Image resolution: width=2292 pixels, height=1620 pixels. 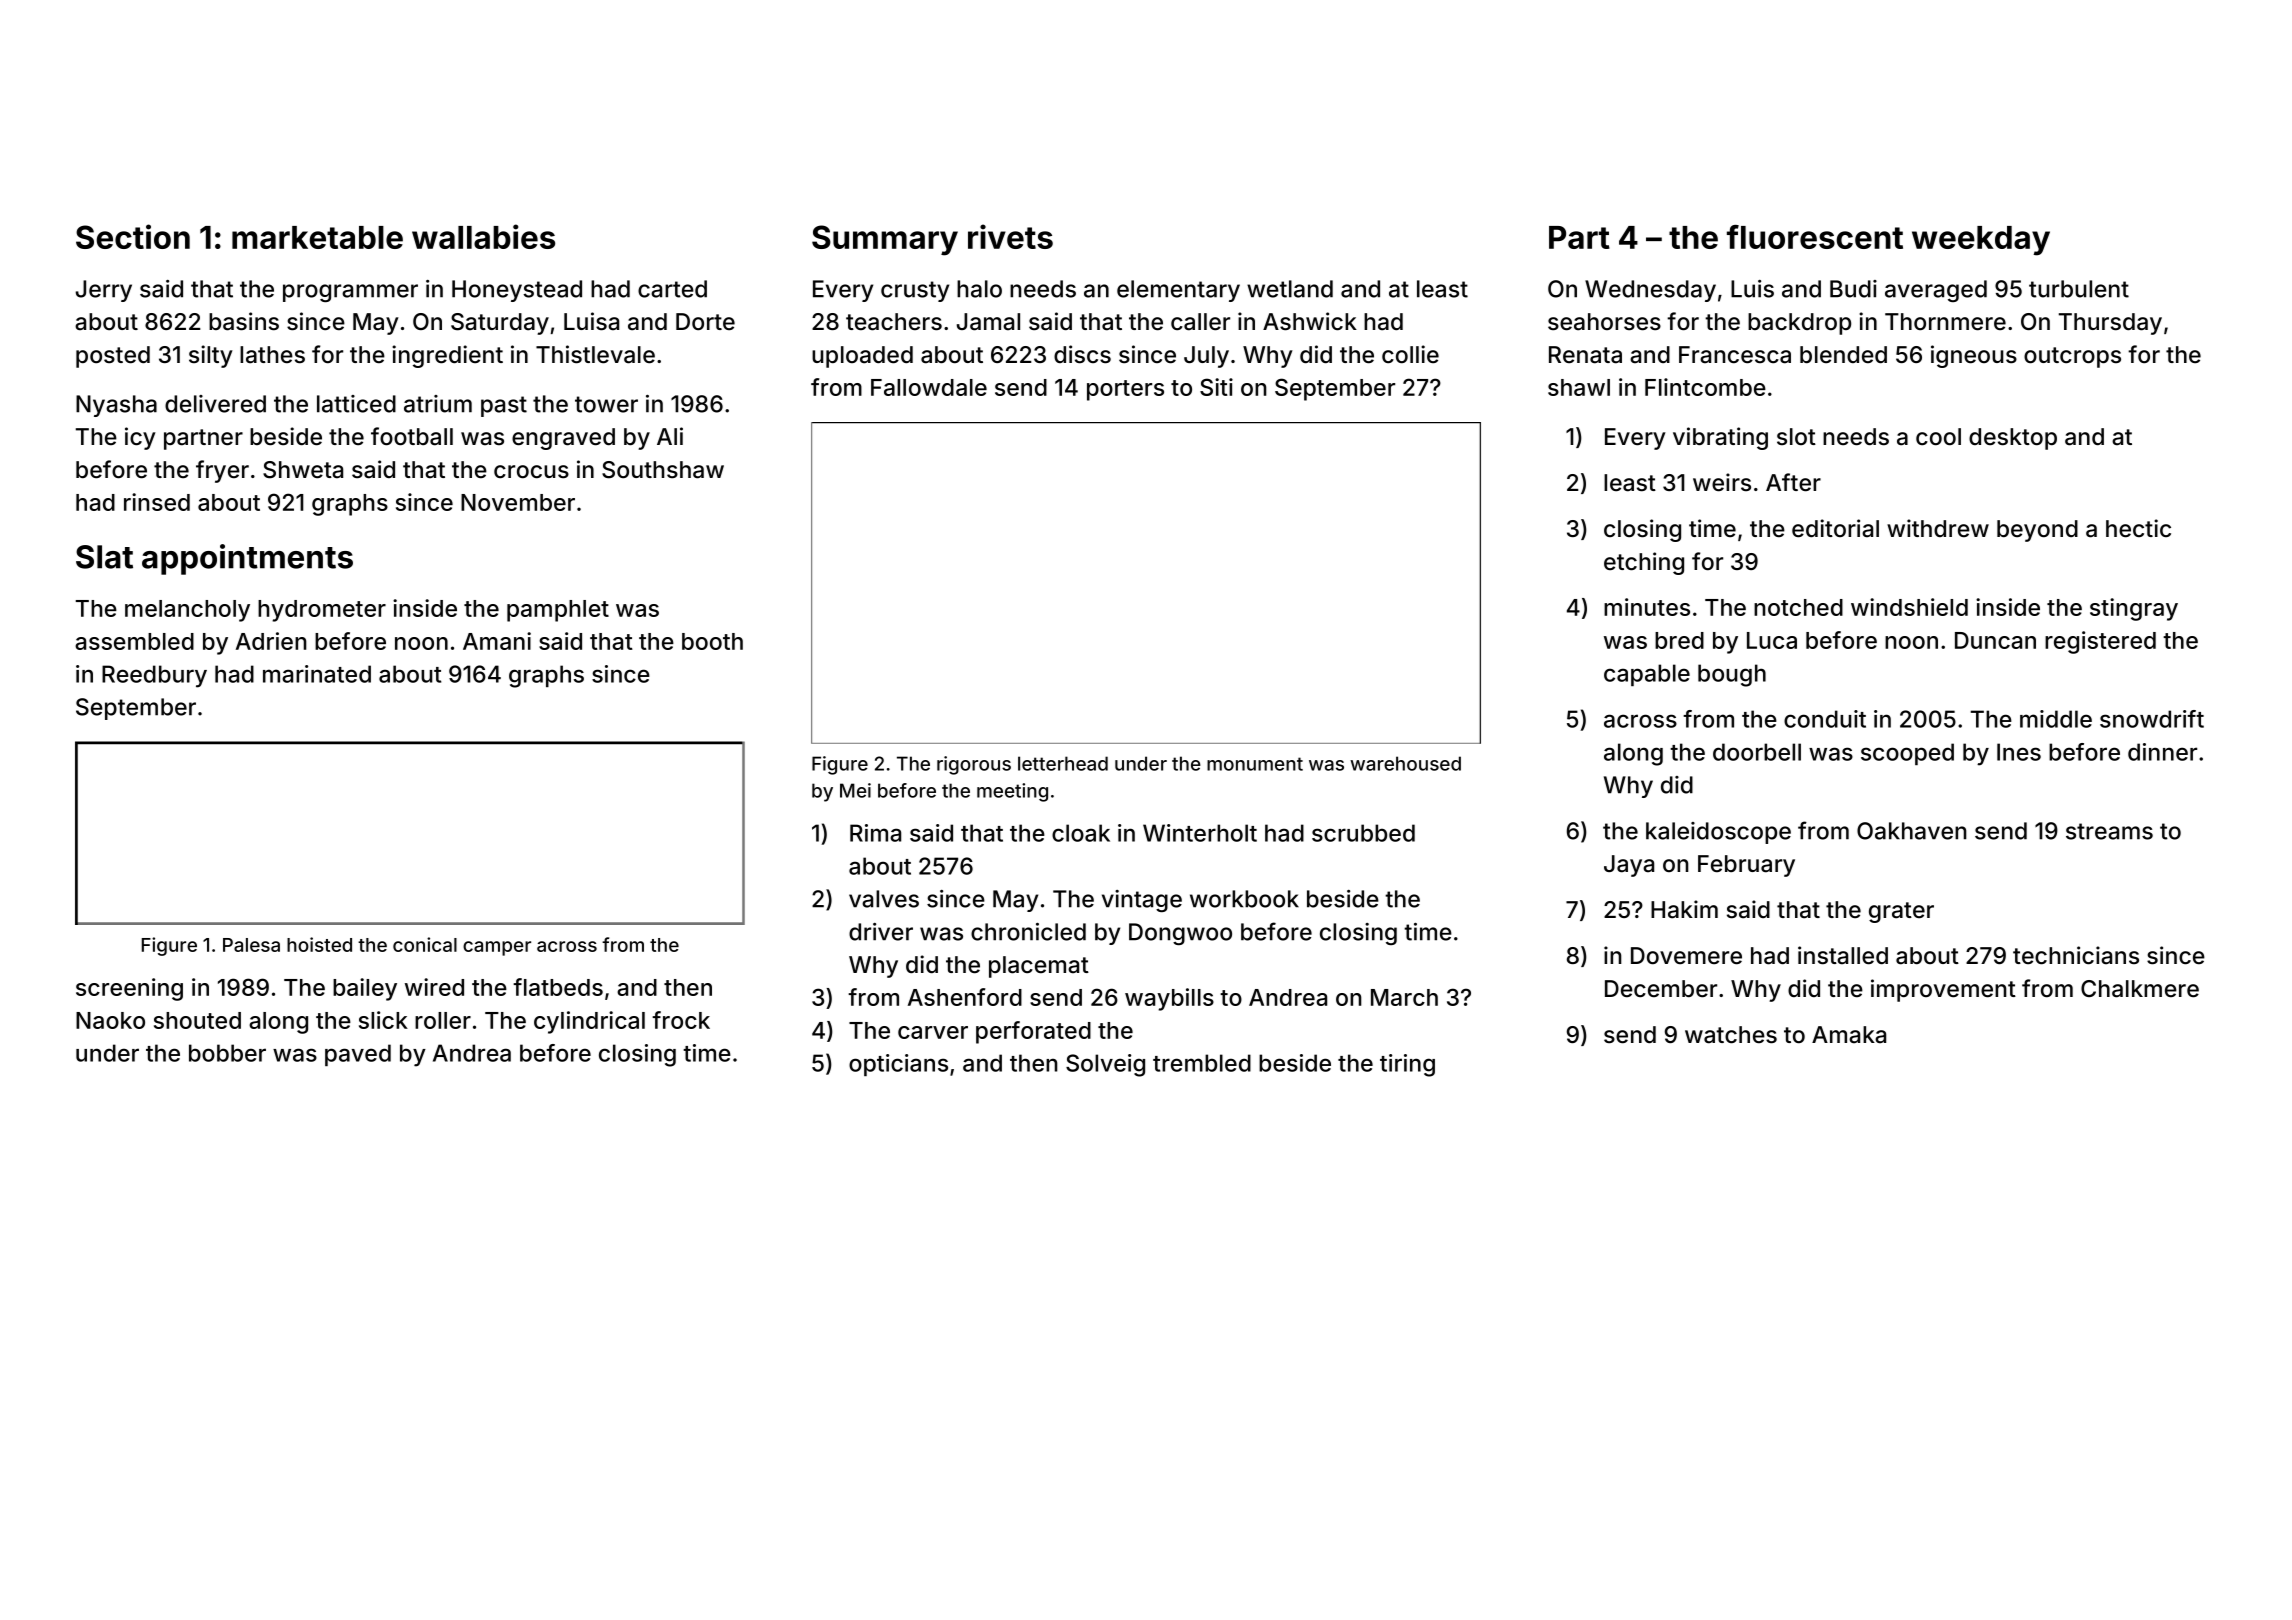 What do you see at coordinates (1206, 357) in the screenshot?
I see `July` at bounding box center [1206, 357].
